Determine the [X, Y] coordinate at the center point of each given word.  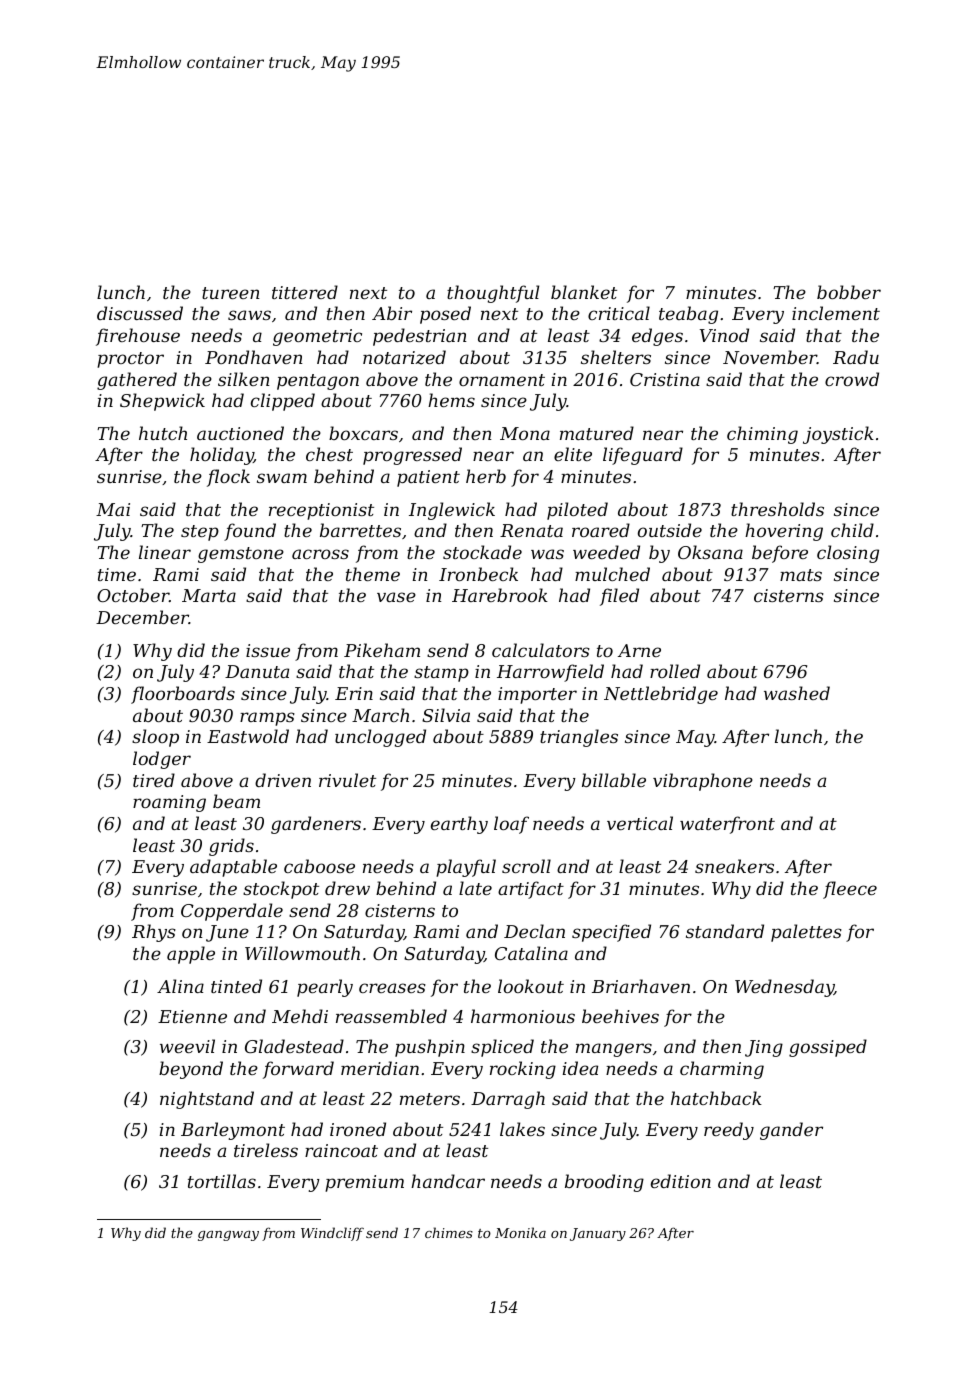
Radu [856, 357]
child [852, 530]
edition [681, 1181]
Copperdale [232, 912]
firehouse [138, 337]
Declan [534, 931]
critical [619, 313]
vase [396, 597]
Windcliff [332, 1234]
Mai [113, 509]
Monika [520, 1232]
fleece [850, 890]
